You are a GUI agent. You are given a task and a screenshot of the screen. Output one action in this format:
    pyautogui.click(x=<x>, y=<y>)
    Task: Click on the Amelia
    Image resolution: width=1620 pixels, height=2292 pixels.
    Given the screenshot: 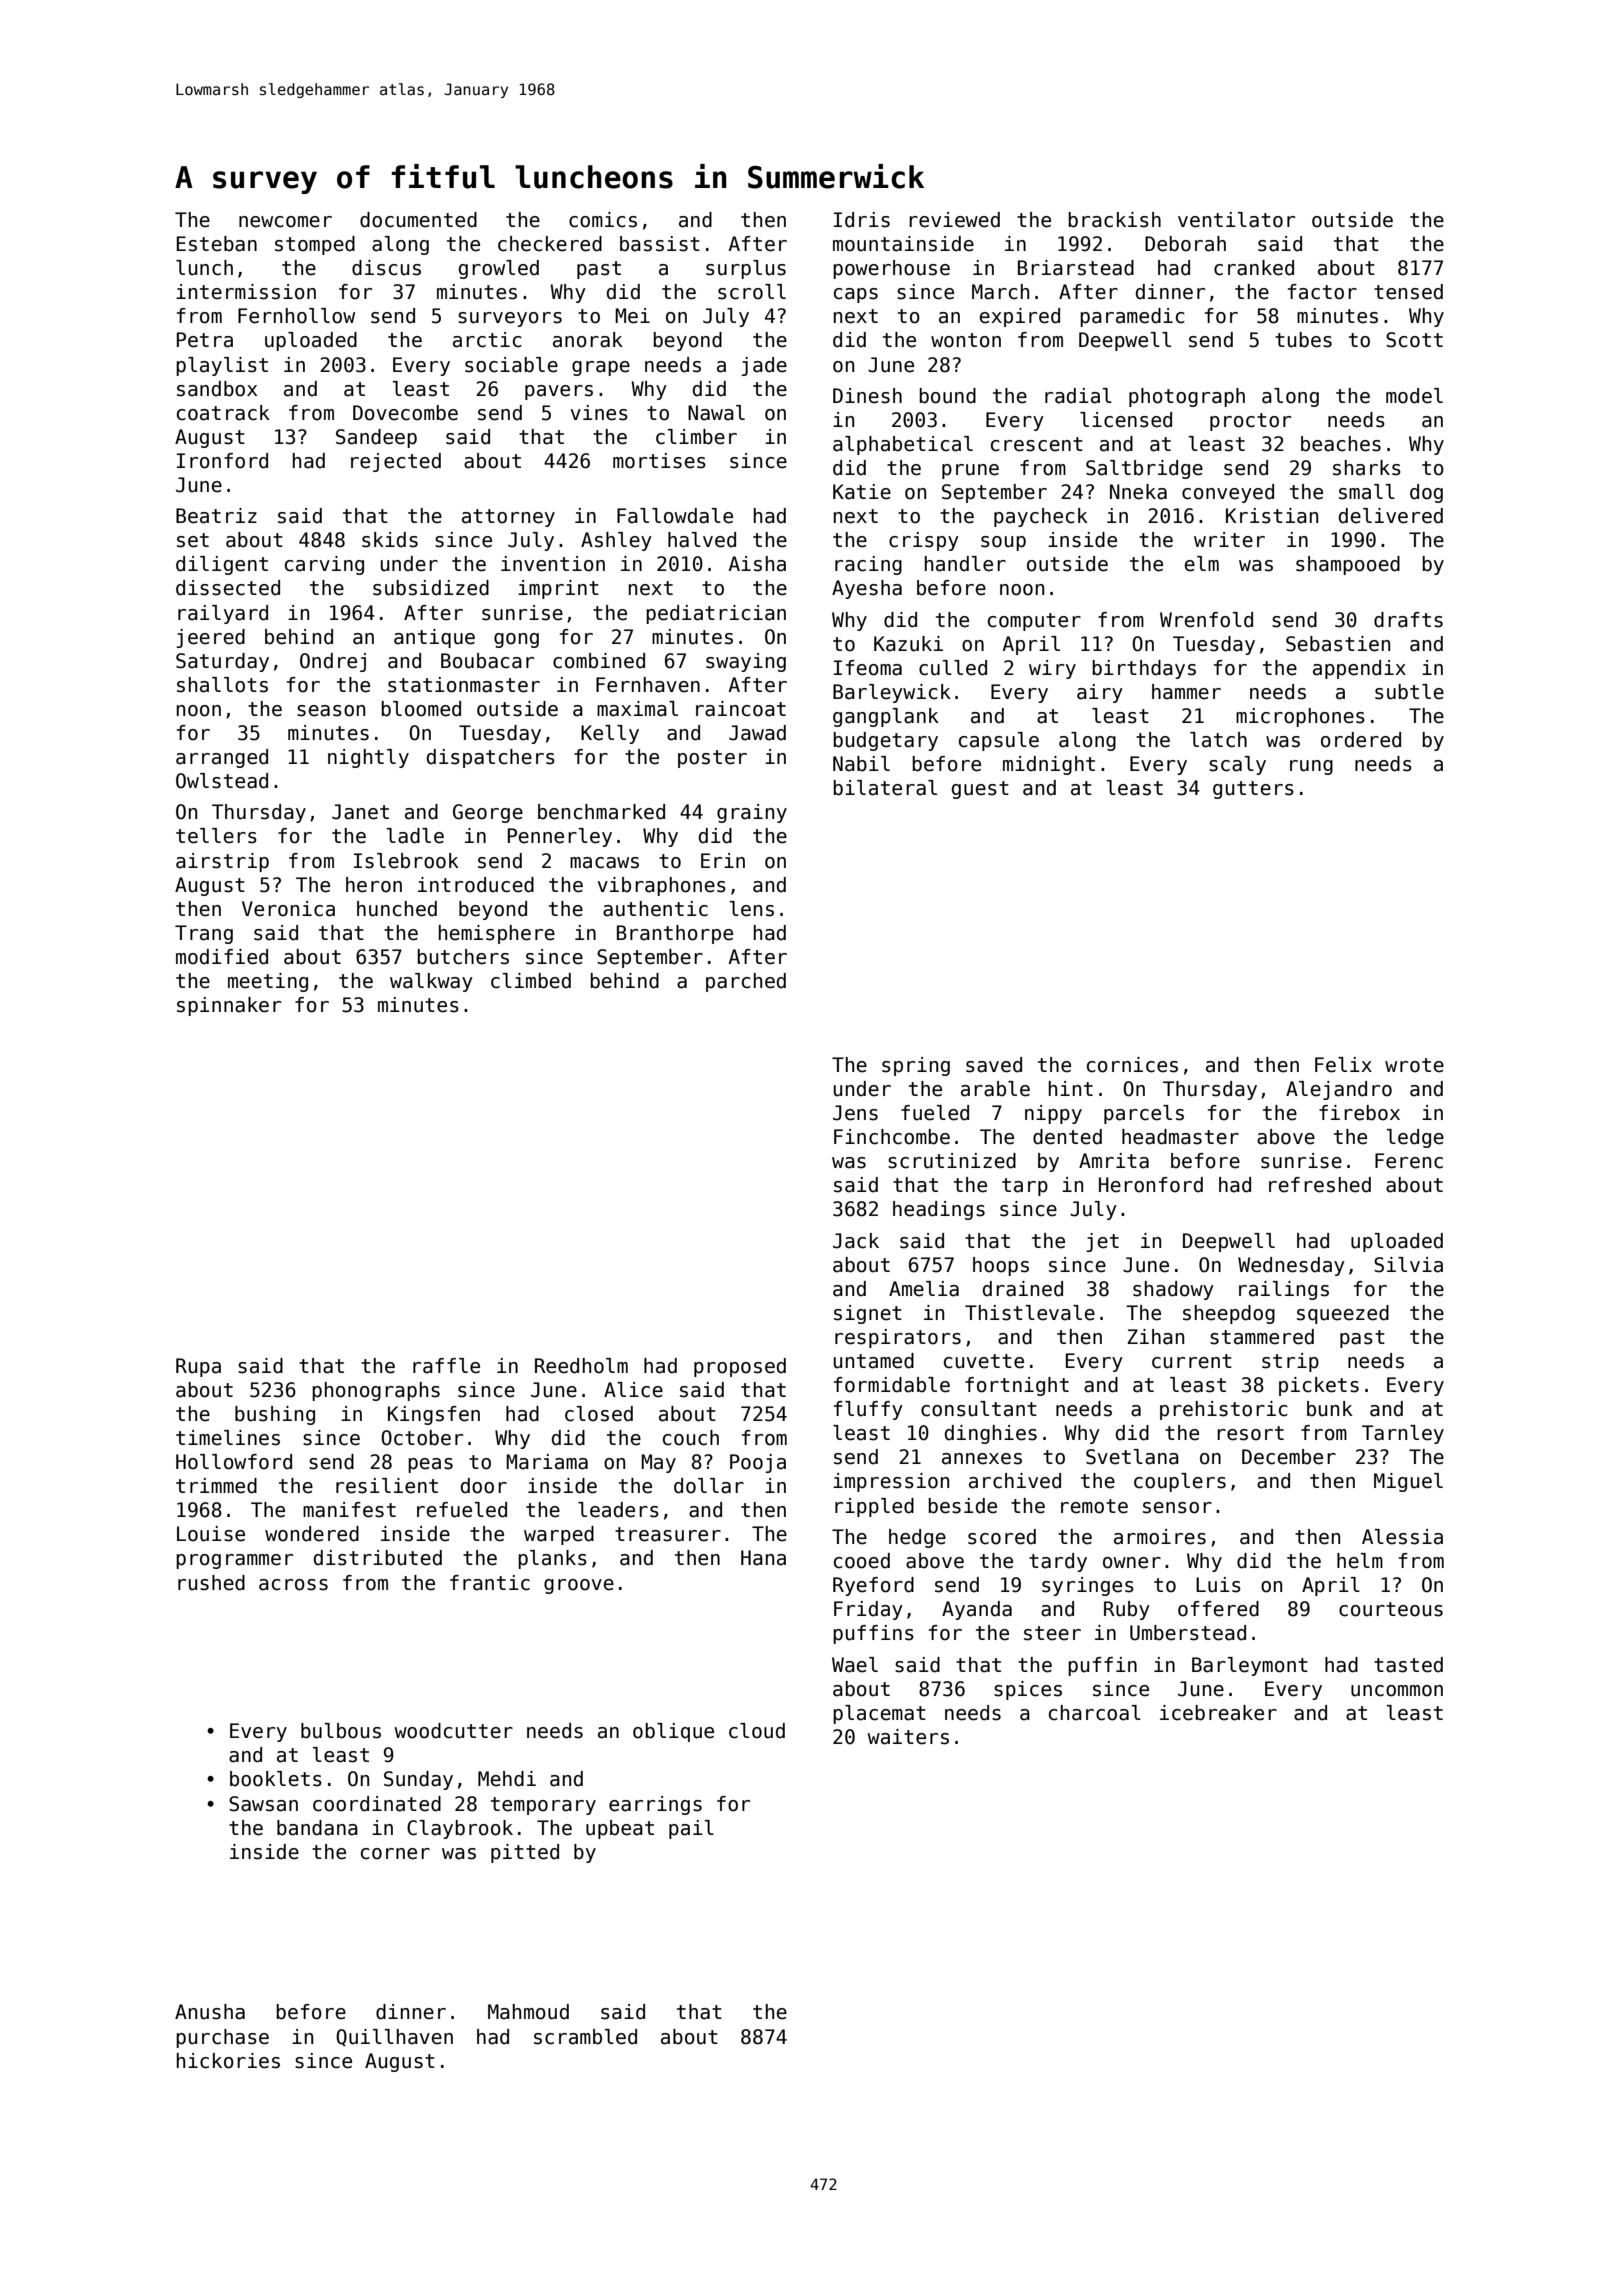 What is the action you would take?
    pyautogui.click(x=924, y=1289)
